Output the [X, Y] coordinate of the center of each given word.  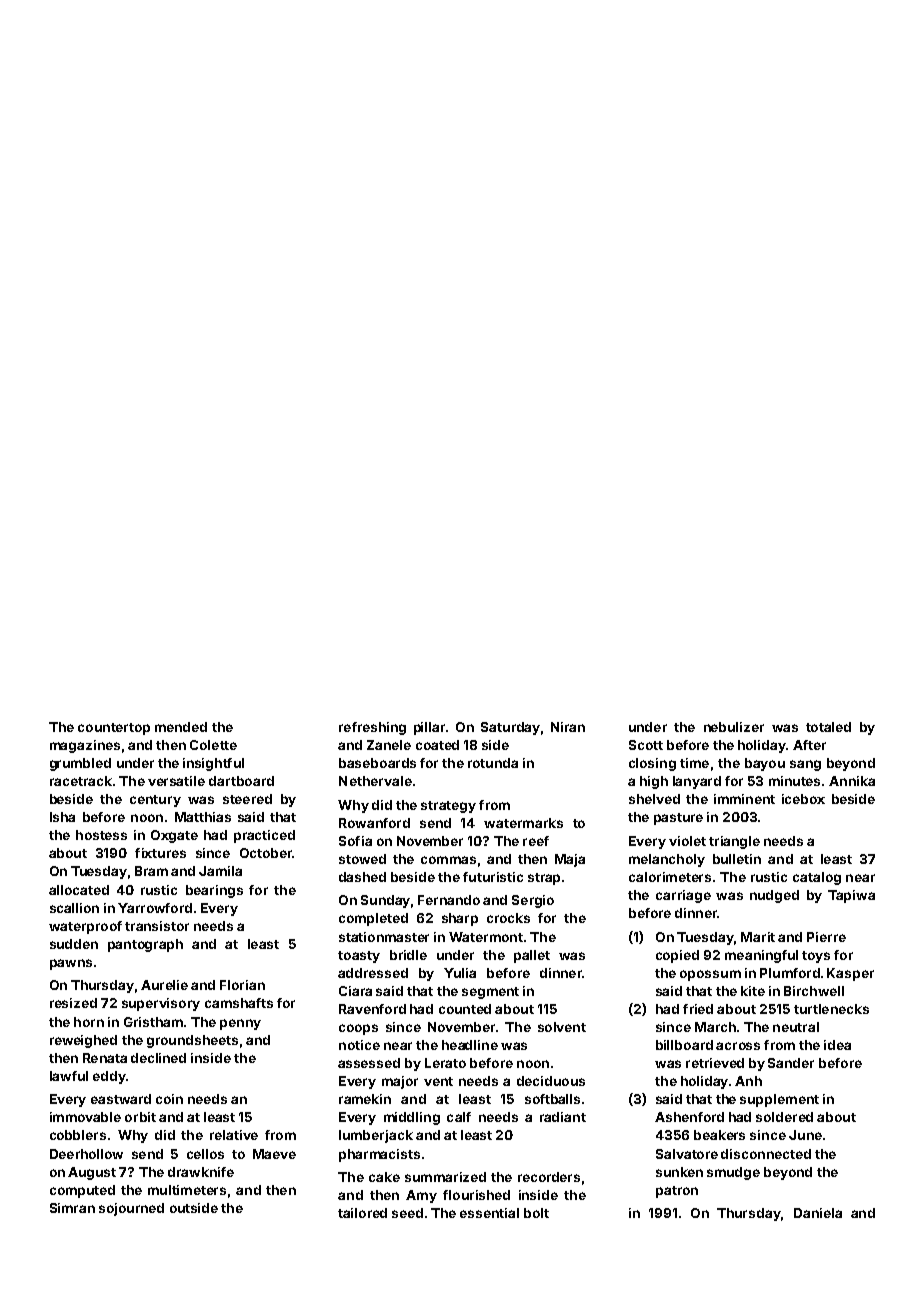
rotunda [493, 763]
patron [677, 1192]
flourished [476, 1195]
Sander [791, 1063]
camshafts [239, 1003]
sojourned [131, 1209]
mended [181, 727]
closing [652, 764]
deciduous [551, 1081]
